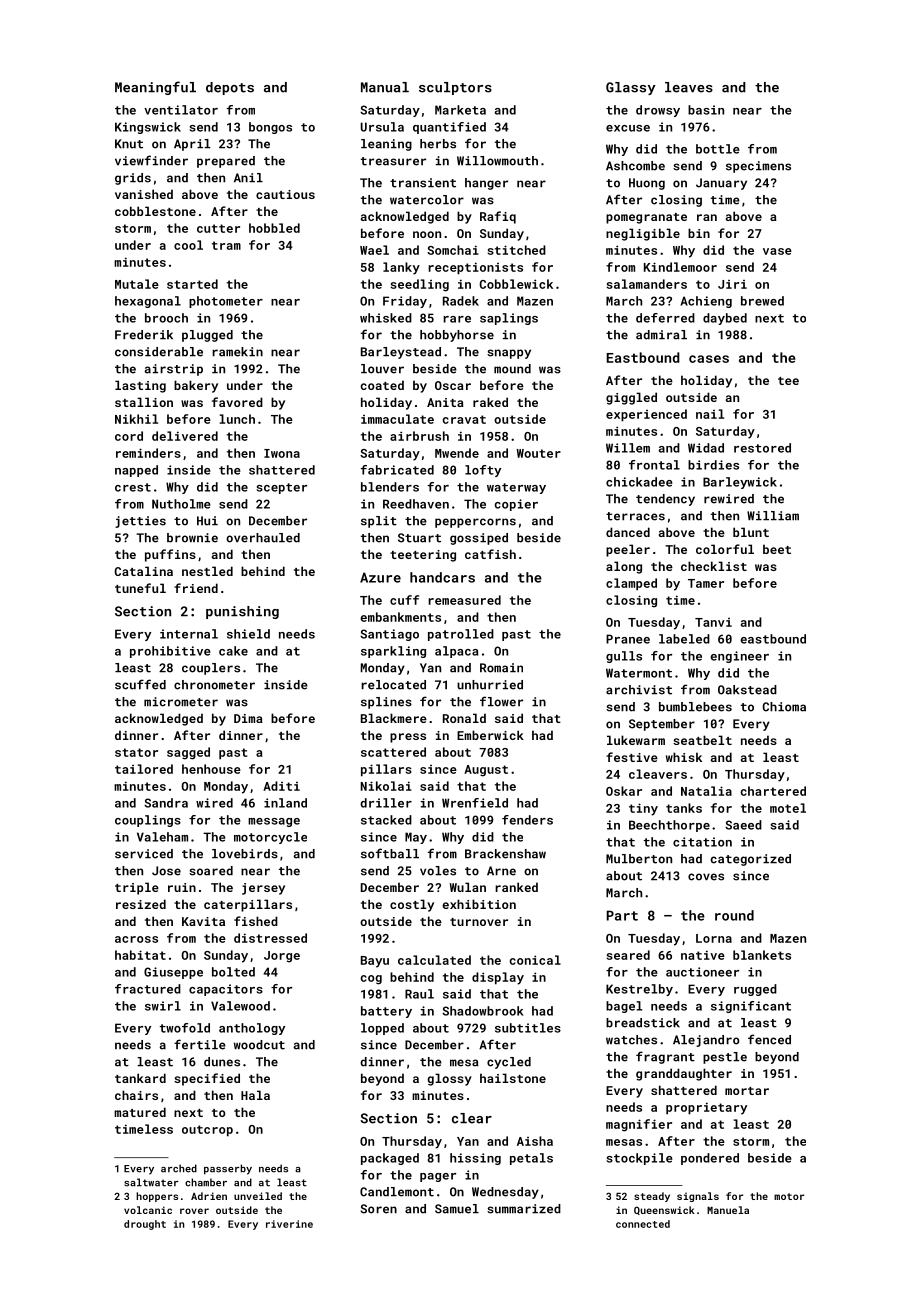 The image size is (924, 1308). I want to click on Manuela, so click(728, 1210).
